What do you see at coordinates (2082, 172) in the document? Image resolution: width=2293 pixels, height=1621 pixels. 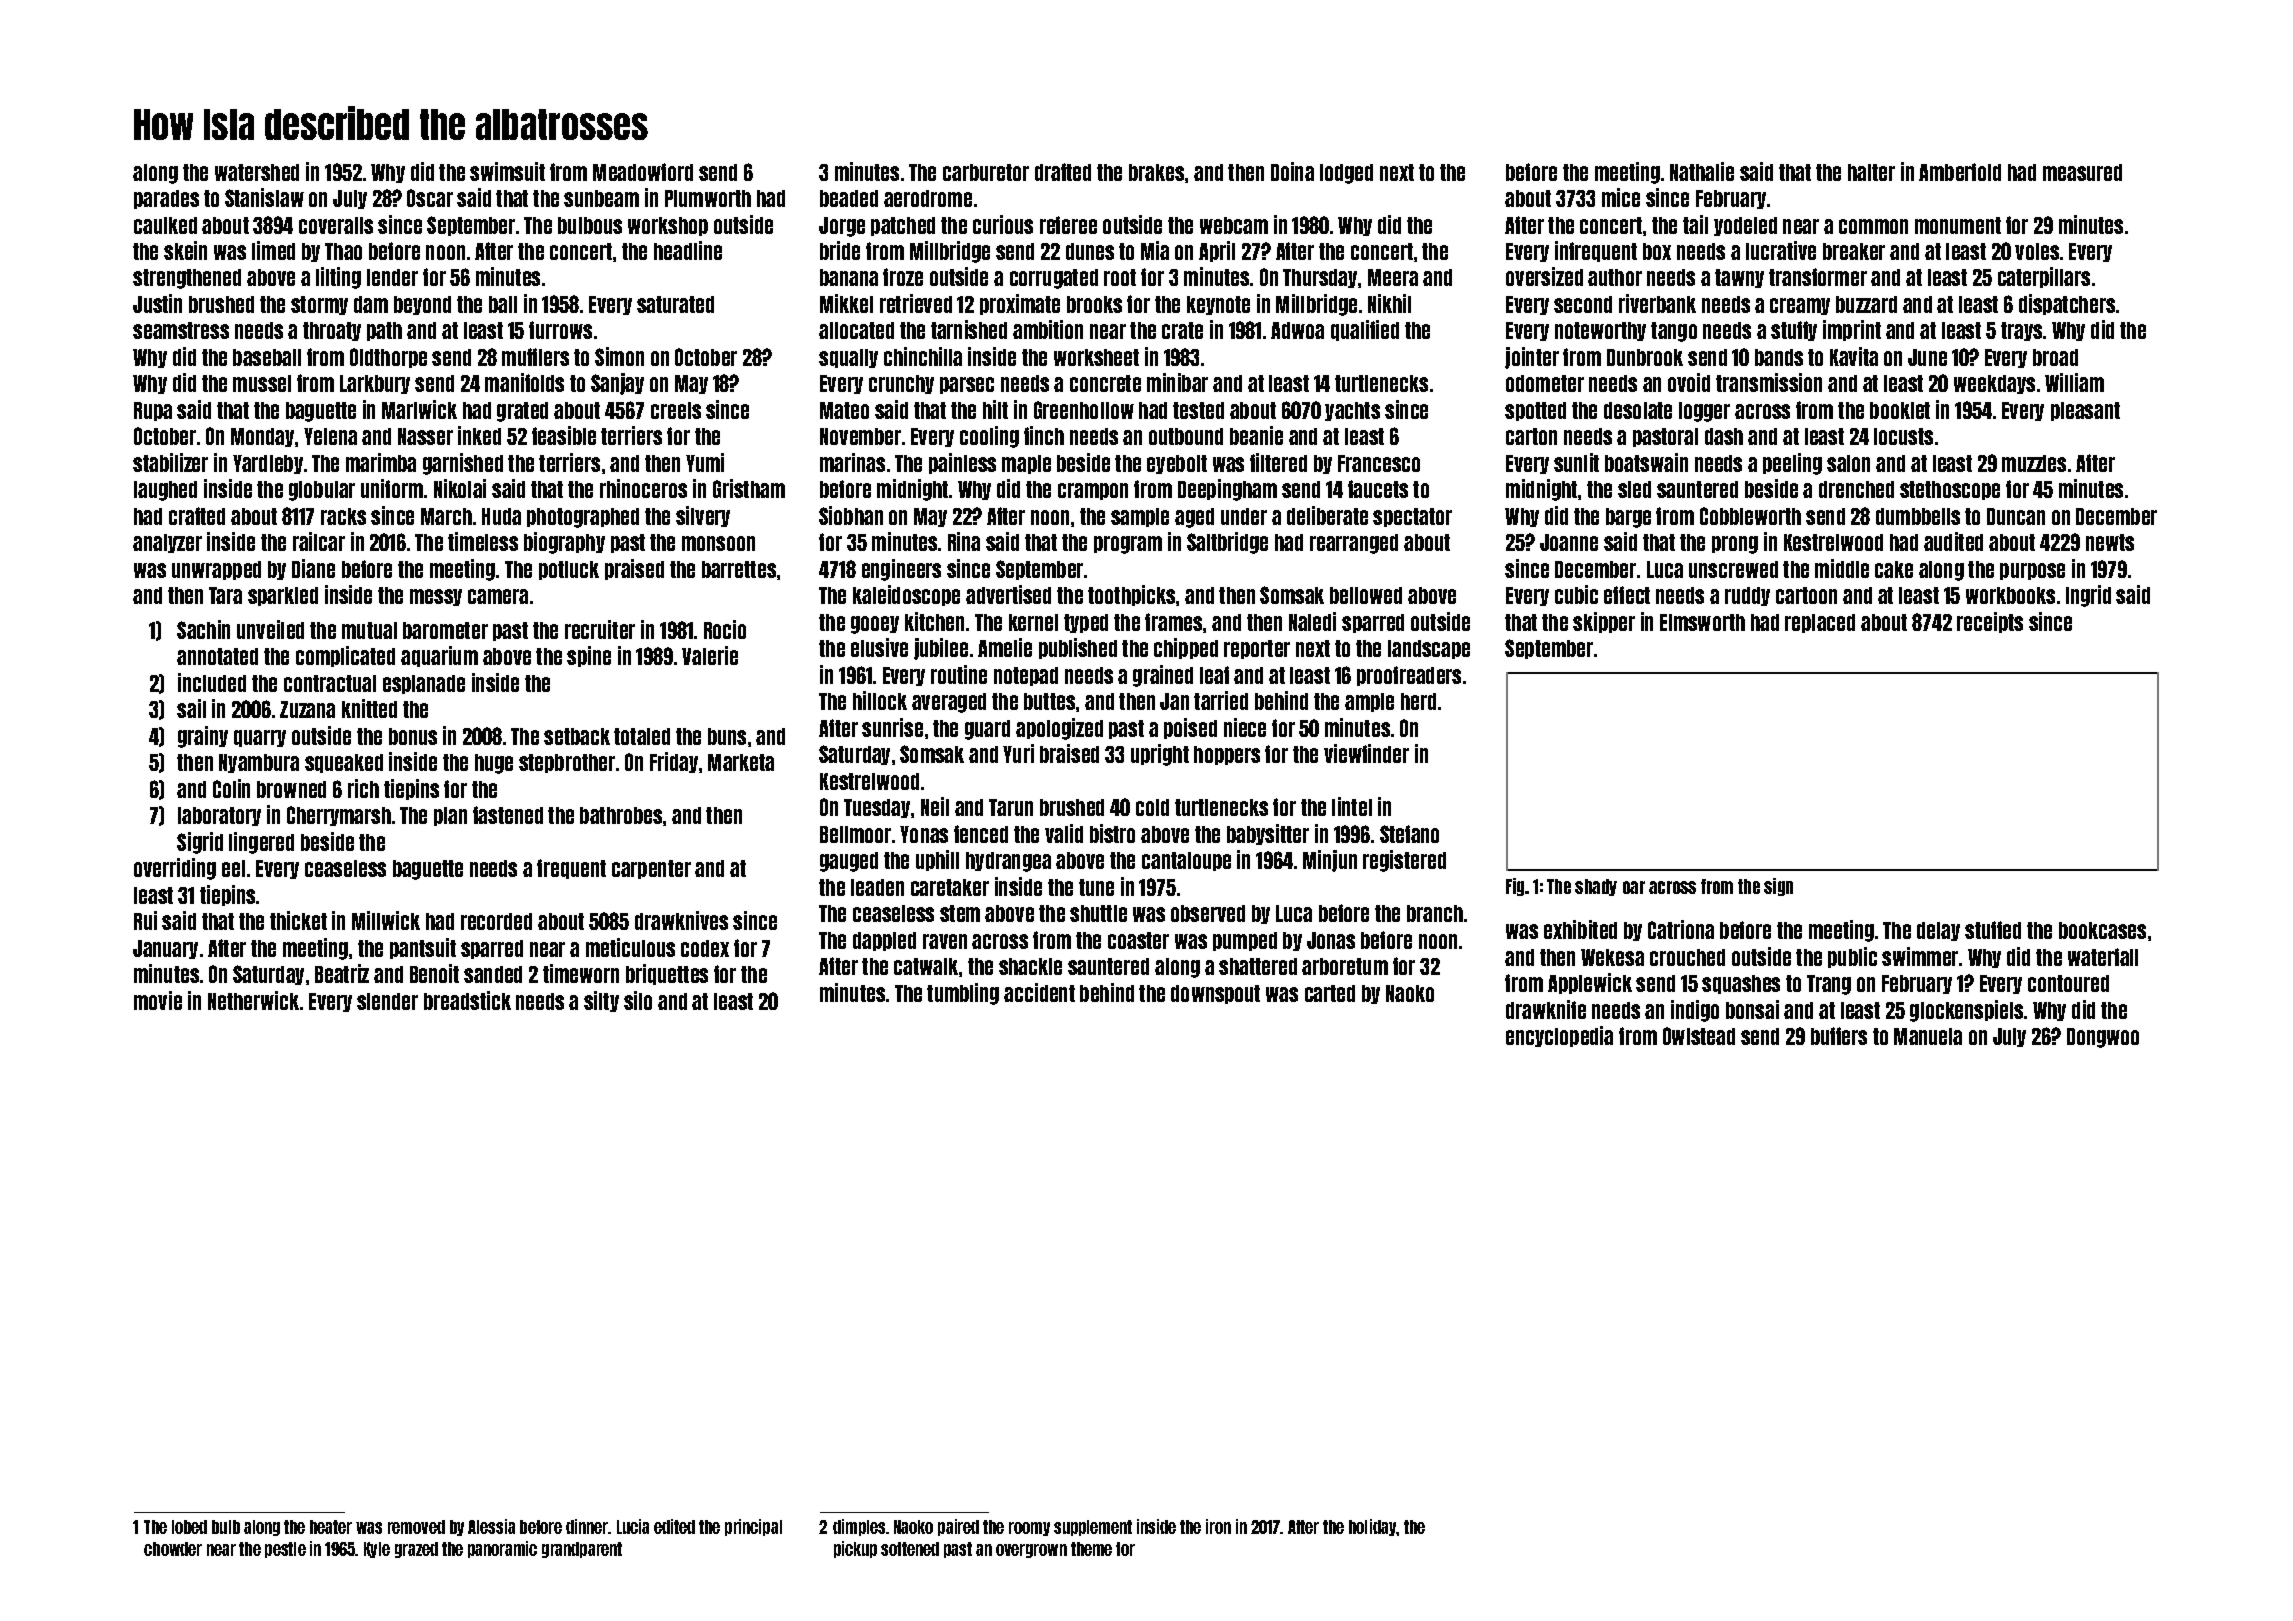 I see `measured` at bounding box center [2082, 172].
